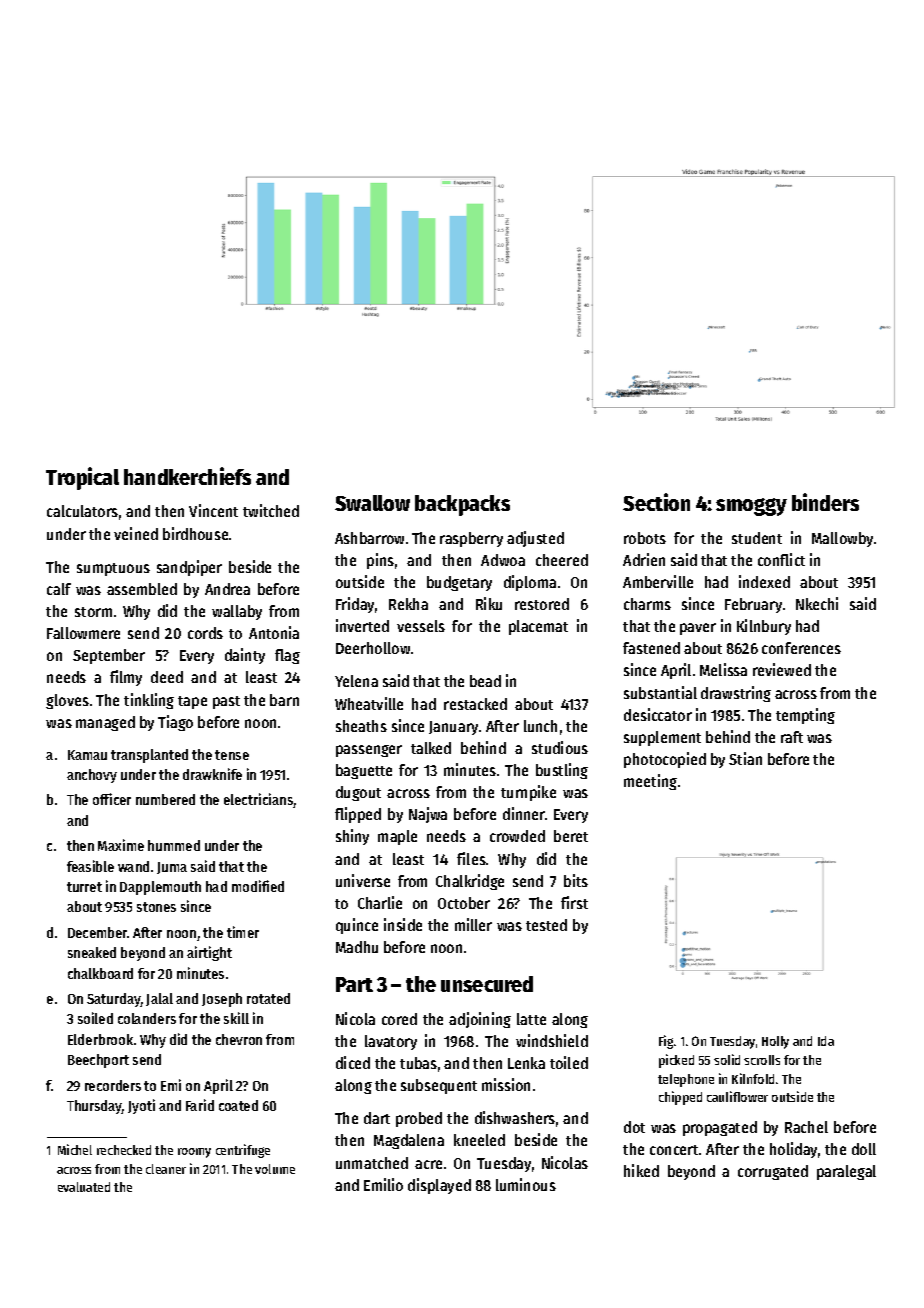 The image size is (924, 1308). I want to click on Tropical, so click(82, 478).
